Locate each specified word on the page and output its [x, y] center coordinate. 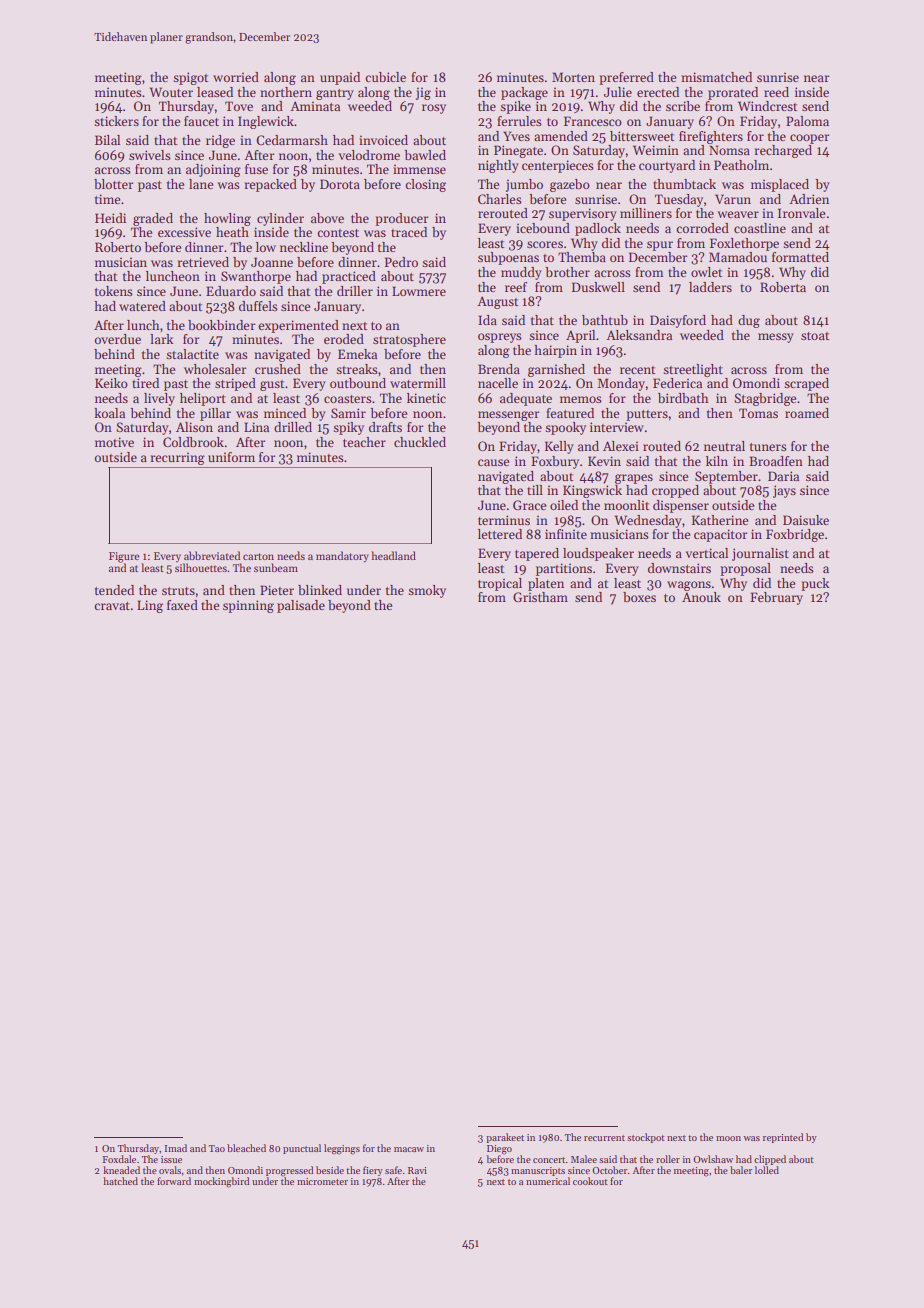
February [776, 598]
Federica [677, 383]
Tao [217, 1148]
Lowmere [419, 291]
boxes [639, 597]
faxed [182, 605]
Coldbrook [193, 442]
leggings [342, 1149]
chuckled [420, 442]
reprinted [783, 1138]
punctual [302, 1149]
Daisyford [678, 321]
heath [232, 232]
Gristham [540, 597]
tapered [537, 554]
